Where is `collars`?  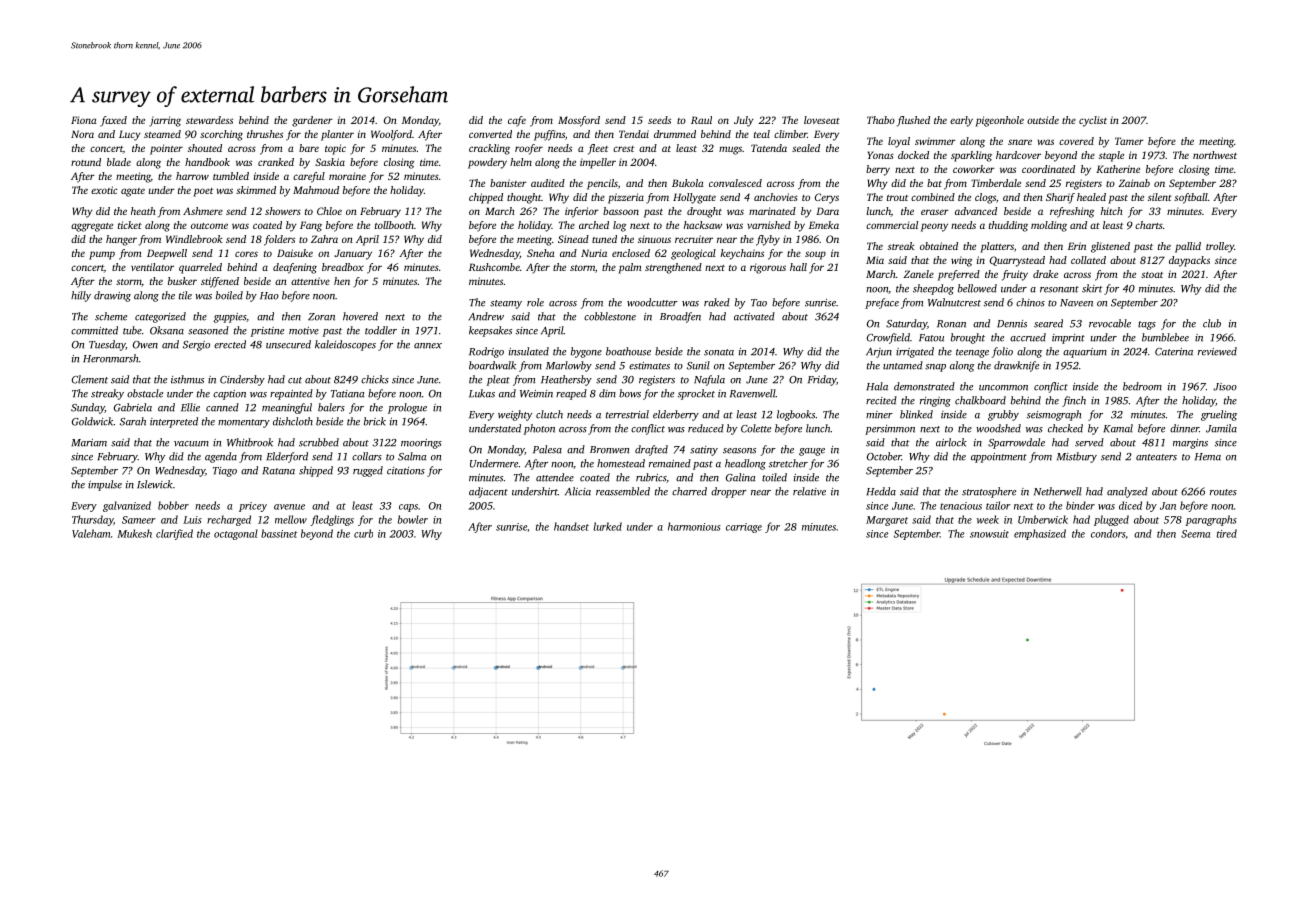 collars is located at coordinates (367, 456).
